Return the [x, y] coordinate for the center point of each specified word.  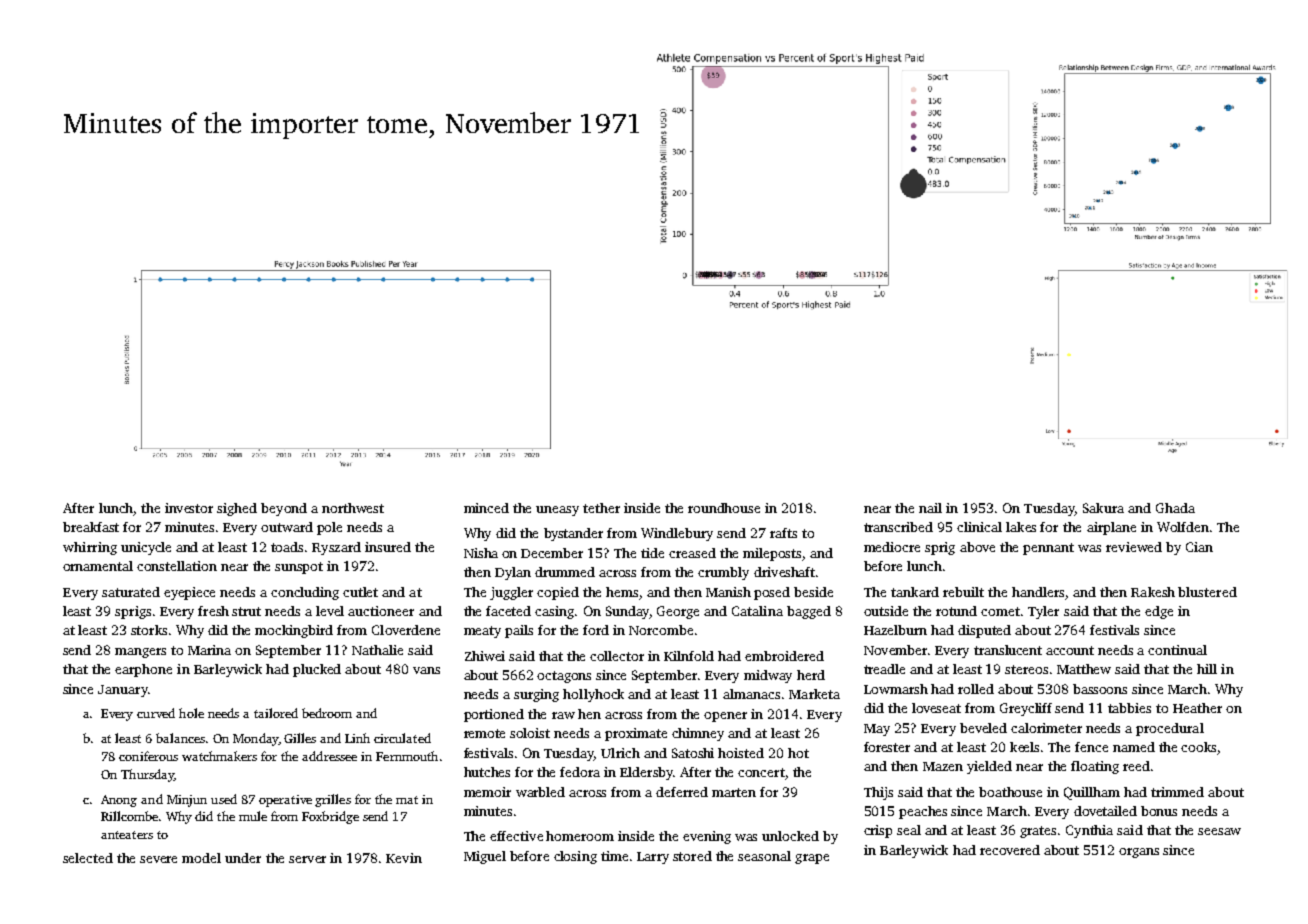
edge [1159, 612]
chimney [698, 734]
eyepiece [189, 593]
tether [601, 508]
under [243, 858]
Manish [728, 592]
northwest [353, 508]
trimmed [1177, 792]
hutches [487, 772]
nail [930, 508]
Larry [653, 858]
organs [1139, 853]
